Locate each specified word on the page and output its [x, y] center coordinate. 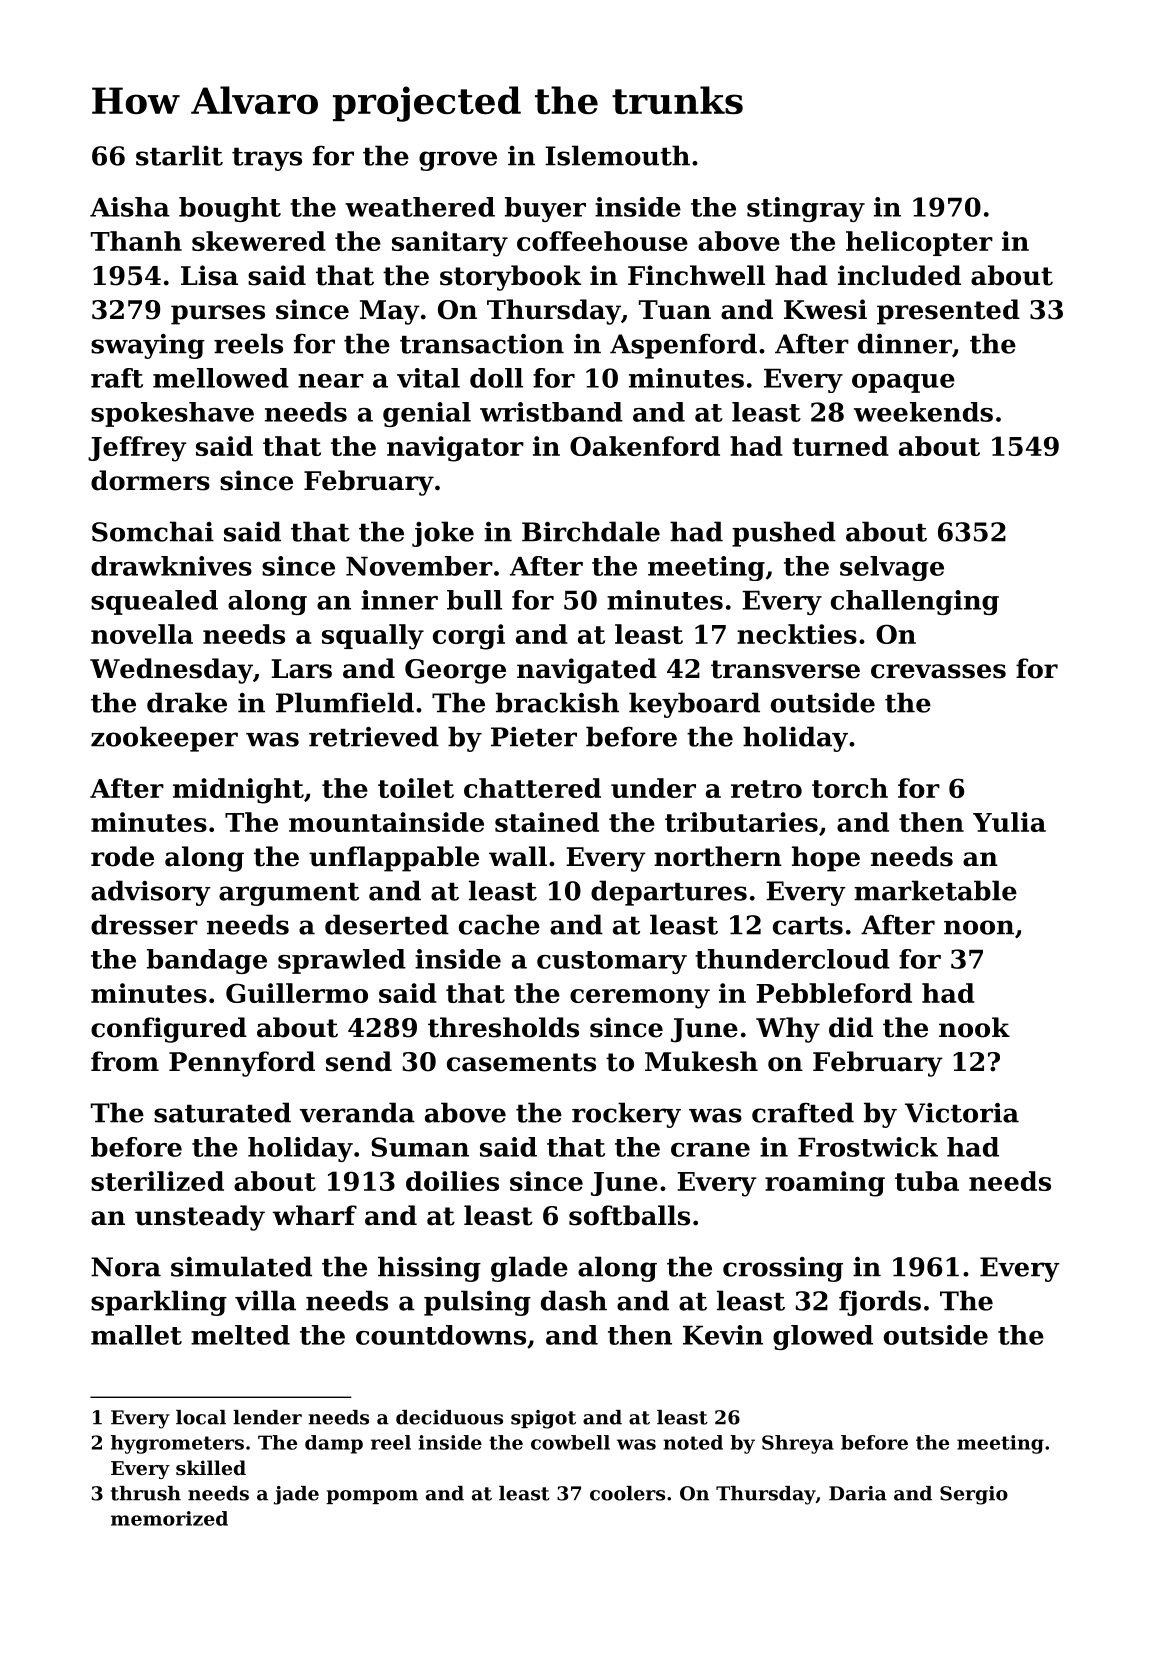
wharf [315, 1215]
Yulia [1009, 822]
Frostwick [868, 1147]
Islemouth [617, 155]
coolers [627, 1493]
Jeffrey [137, 449]
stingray [806, 209]
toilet [416, 788]
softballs [629, 1215]
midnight [238, 791]
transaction [482, 344]
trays [267, 159]
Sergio [974, 1495]
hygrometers [177, 1444]
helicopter [919, 243]
